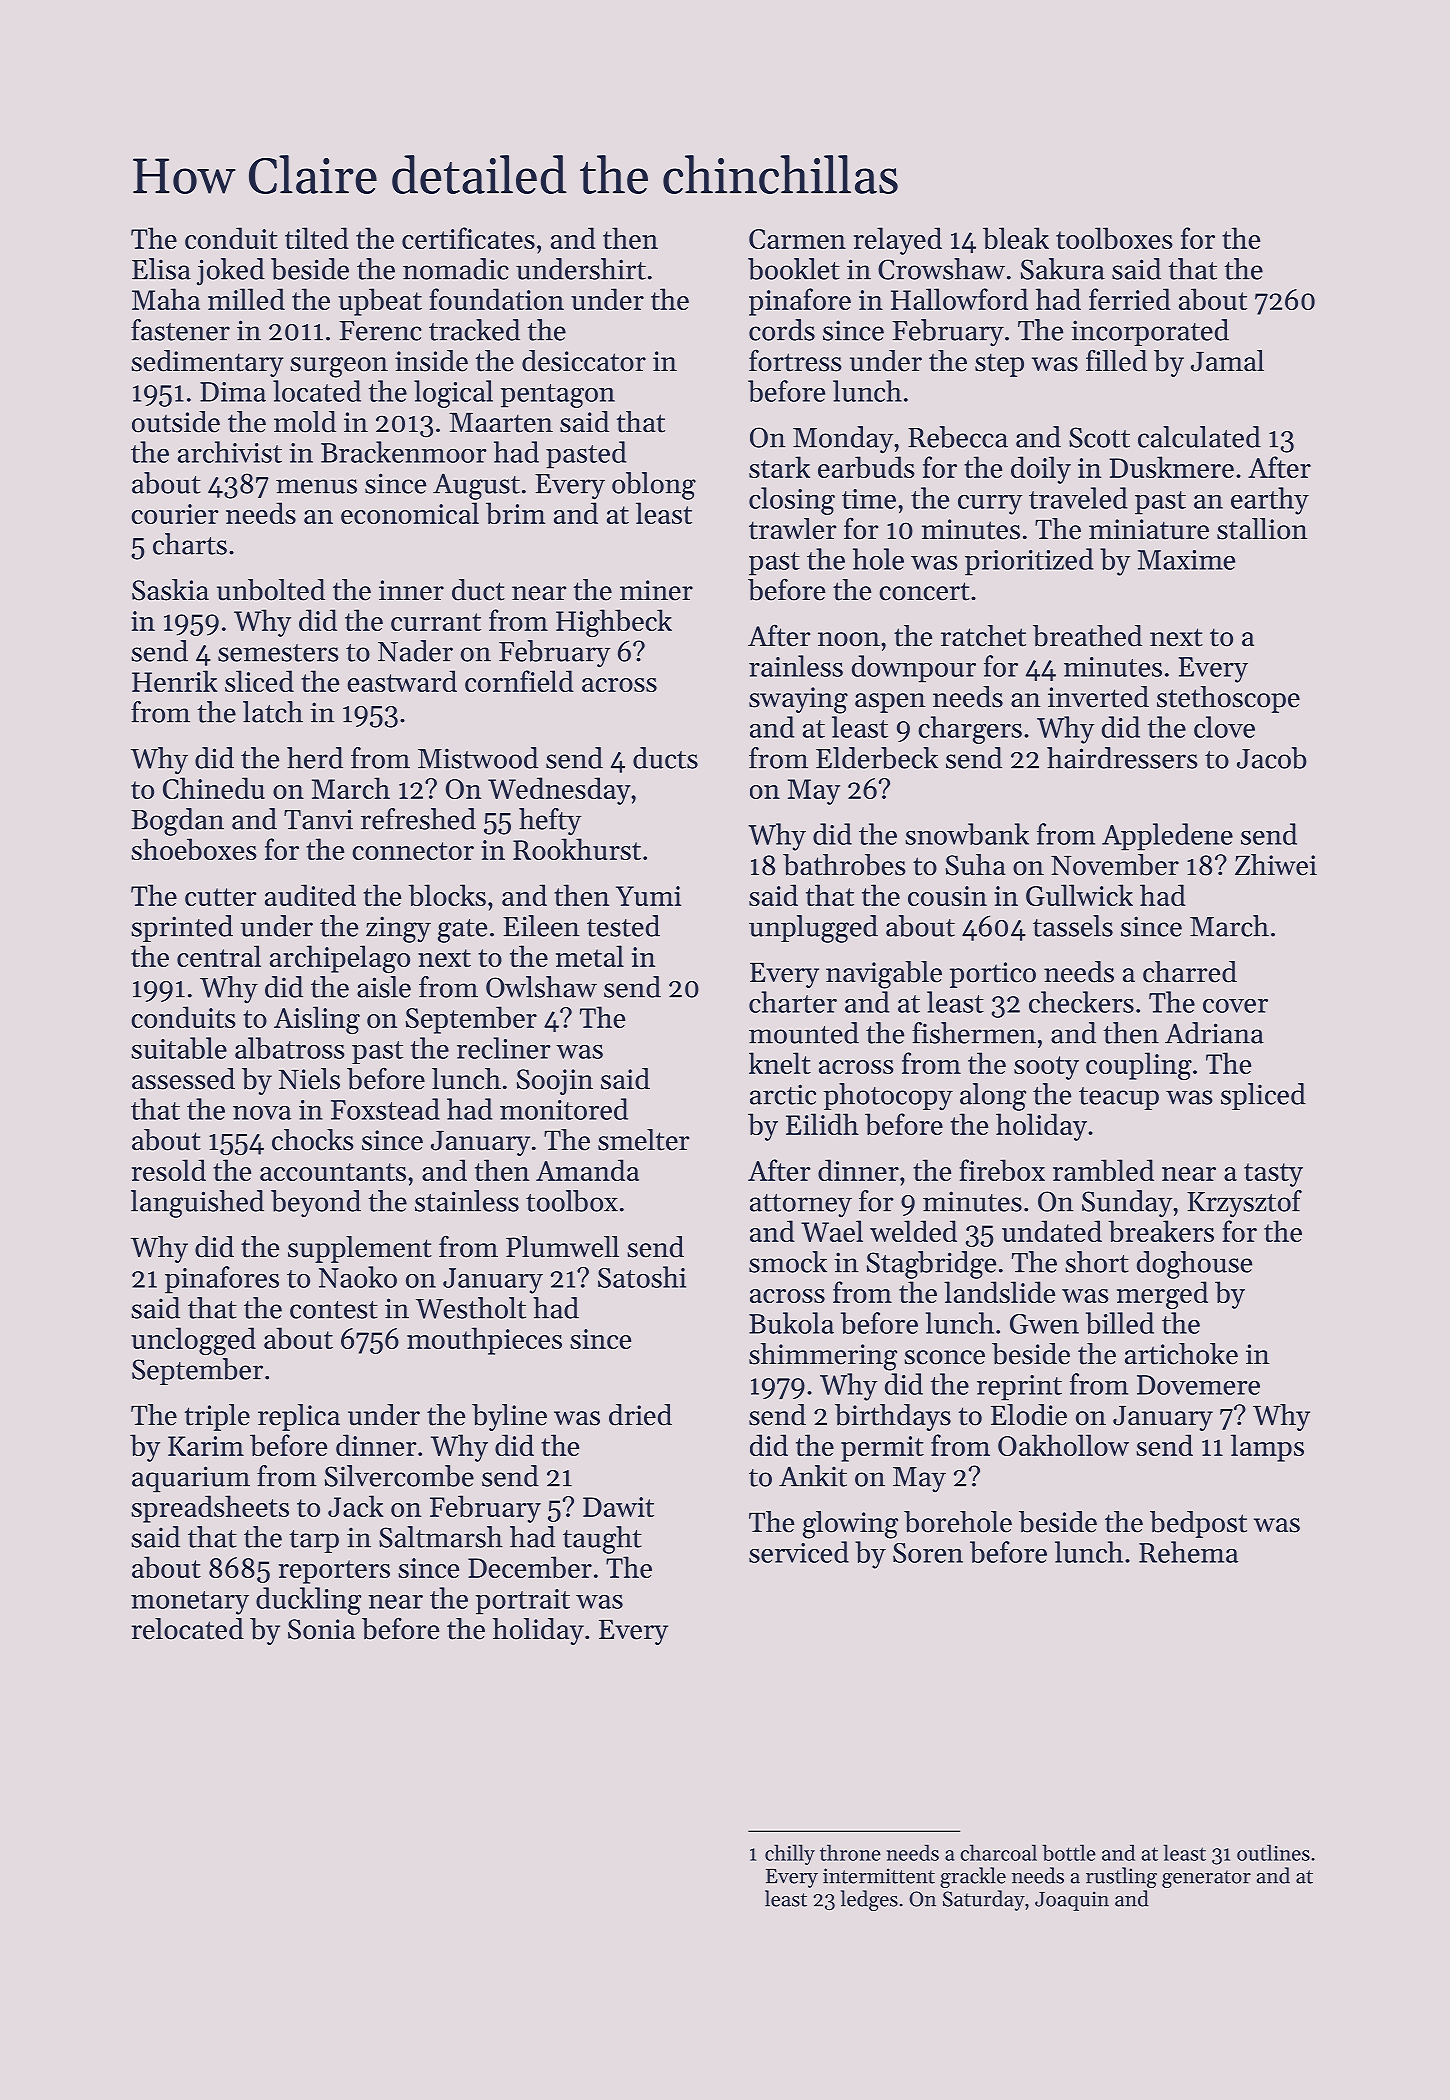  I want to click on dried, so click(640, 1415).
